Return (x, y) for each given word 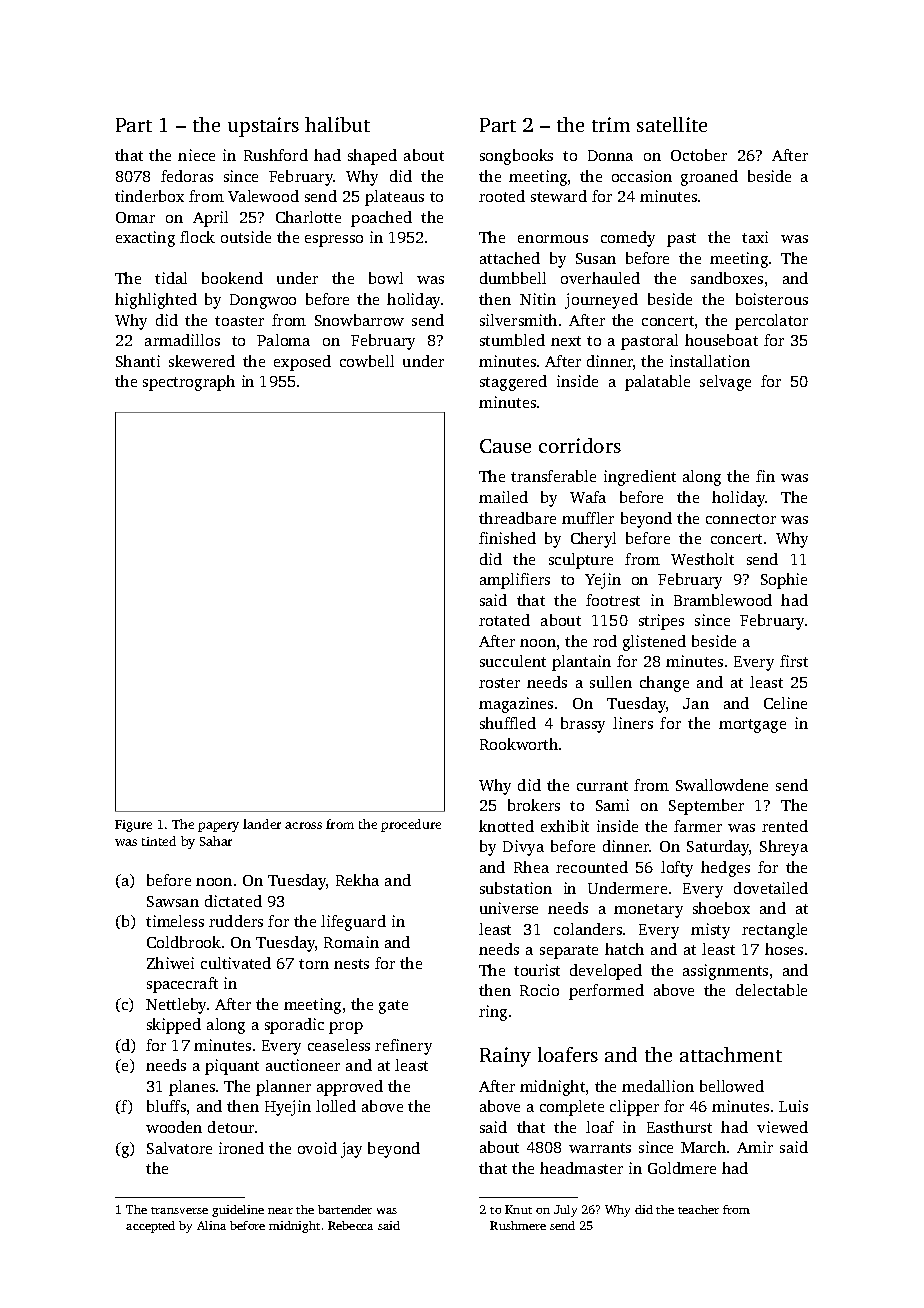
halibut (337, 124)
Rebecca (350, 1225)
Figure (133, 826)
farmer (698, 826)
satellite (672, 124)
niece (196, 155)
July (565, 1211)
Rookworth (519, 744)
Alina (211, 1225)
